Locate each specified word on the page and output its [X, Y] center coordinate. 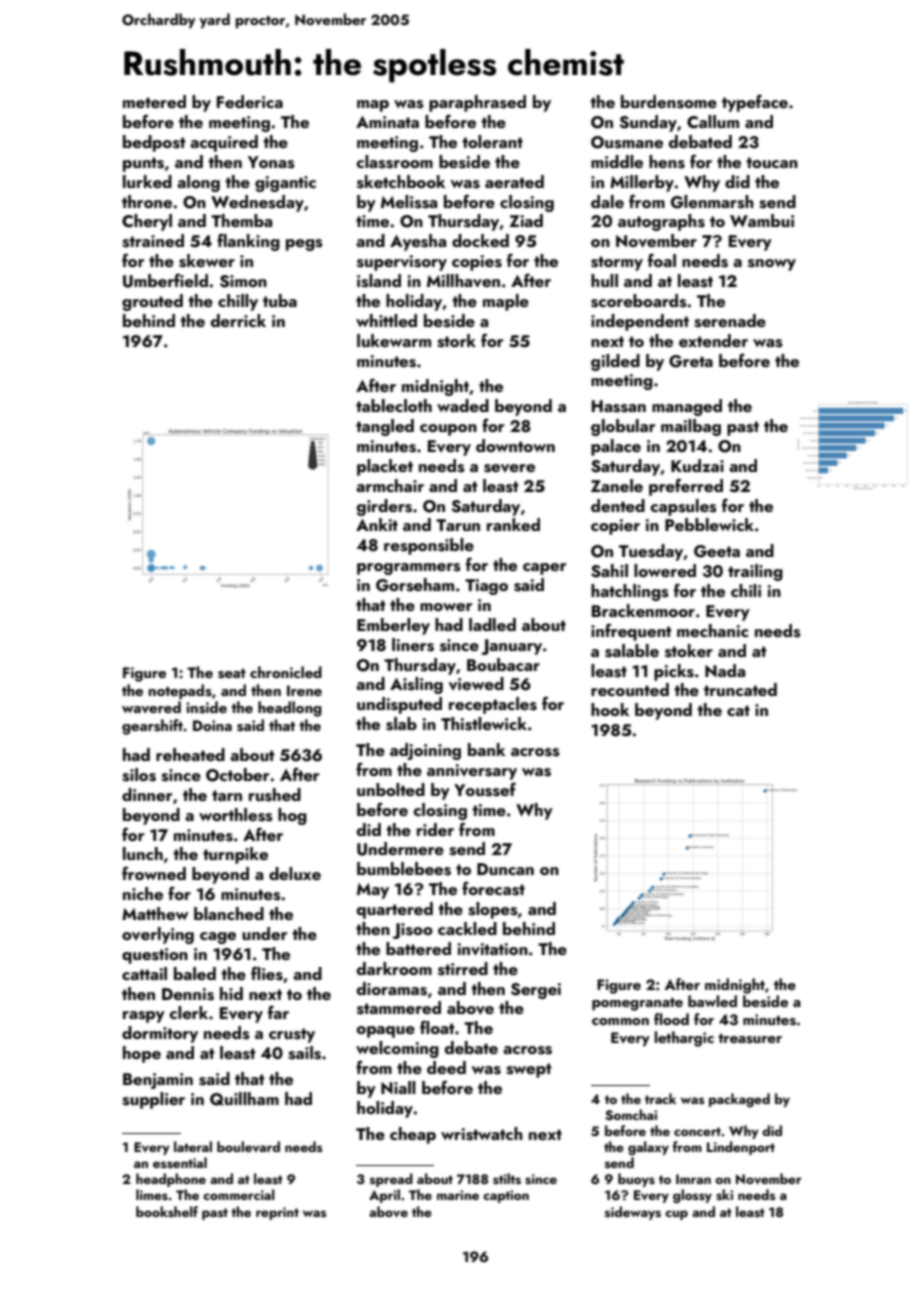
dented [618, 505]
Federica [250, 101]
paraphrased [477, 103]
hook [610, 709]
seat [232, 674]
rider [435, 829]
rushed [275, 795]
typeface [755, 103]
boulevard [248, 1146]
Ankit [377, 524]
